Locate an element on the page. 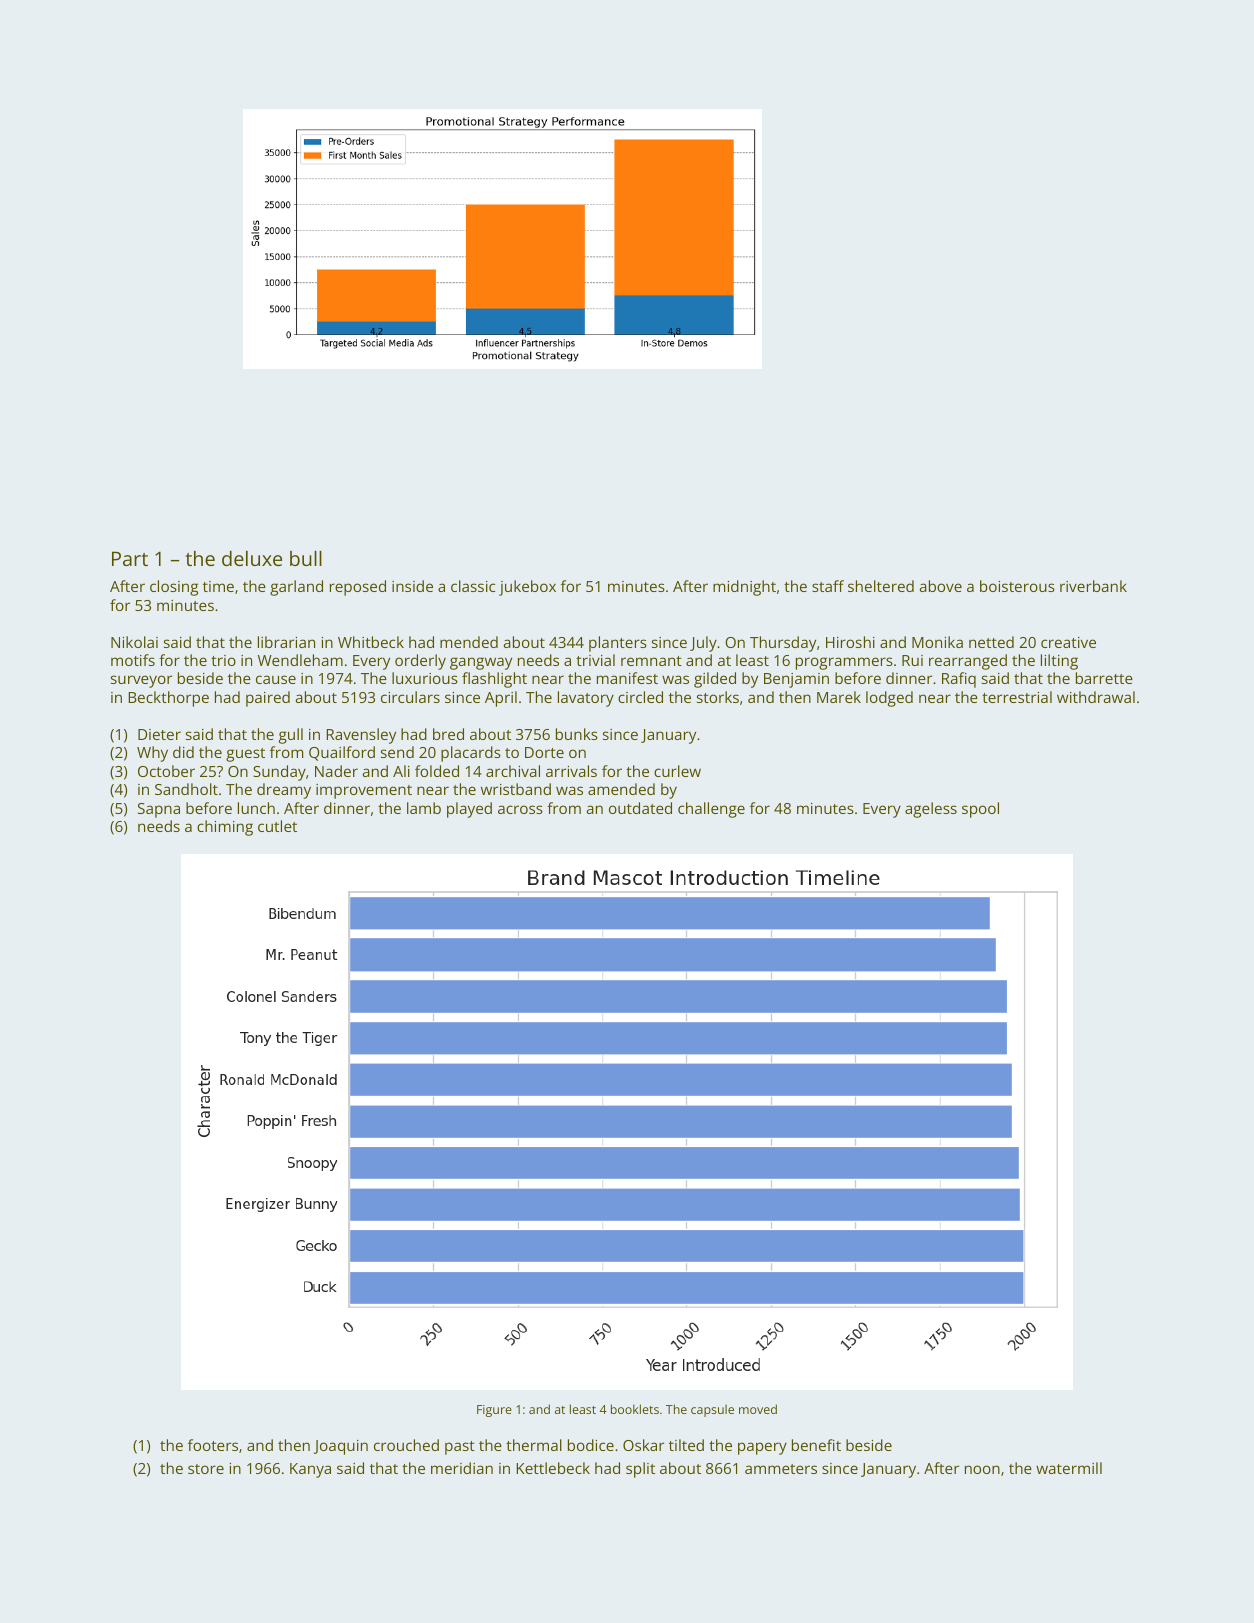  ageless is located at coordinates (931, 810).
